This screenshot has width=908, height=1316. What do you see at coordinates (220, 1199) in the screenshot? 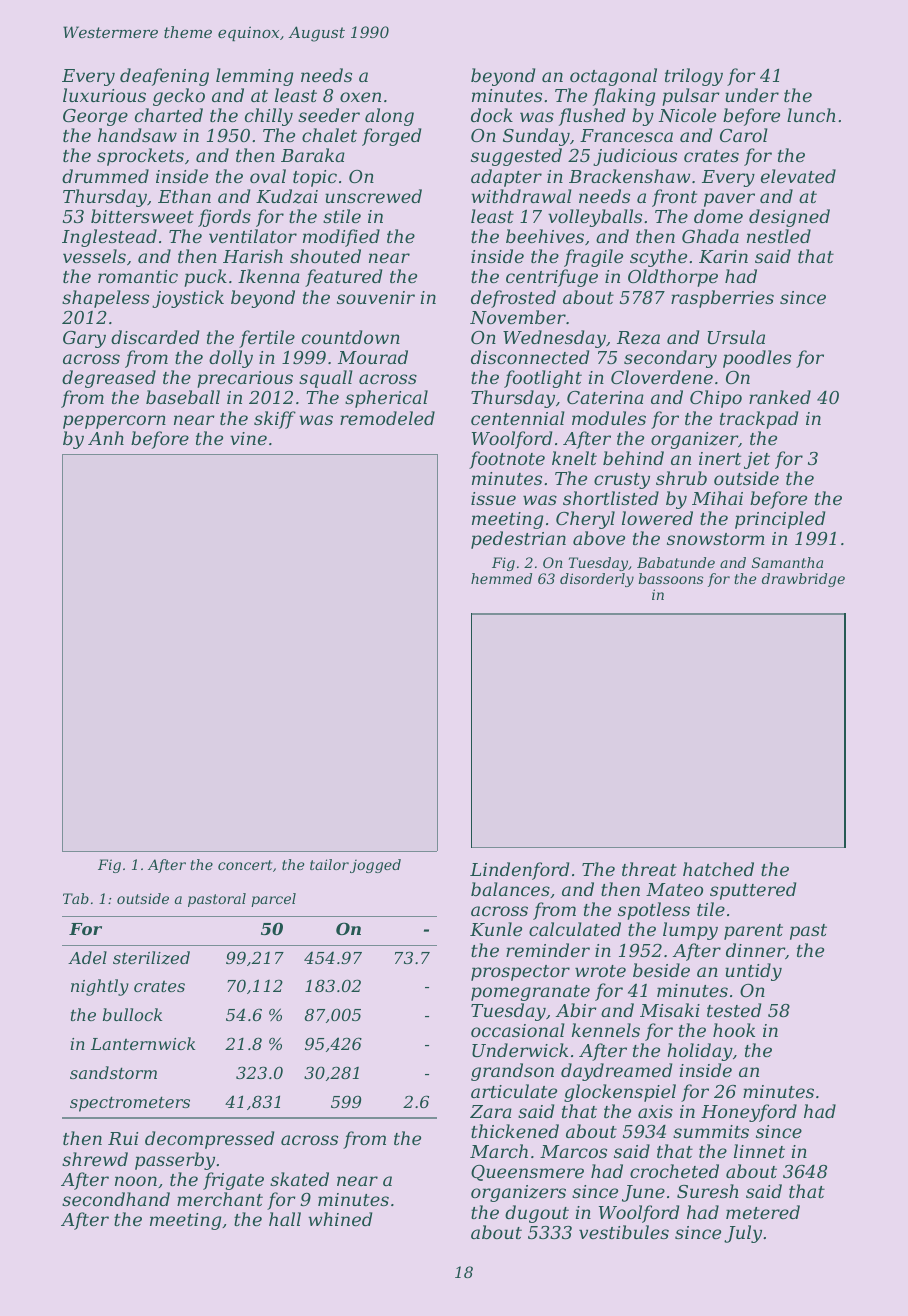
I see `merchant` at bounding box center [220, 1199].
